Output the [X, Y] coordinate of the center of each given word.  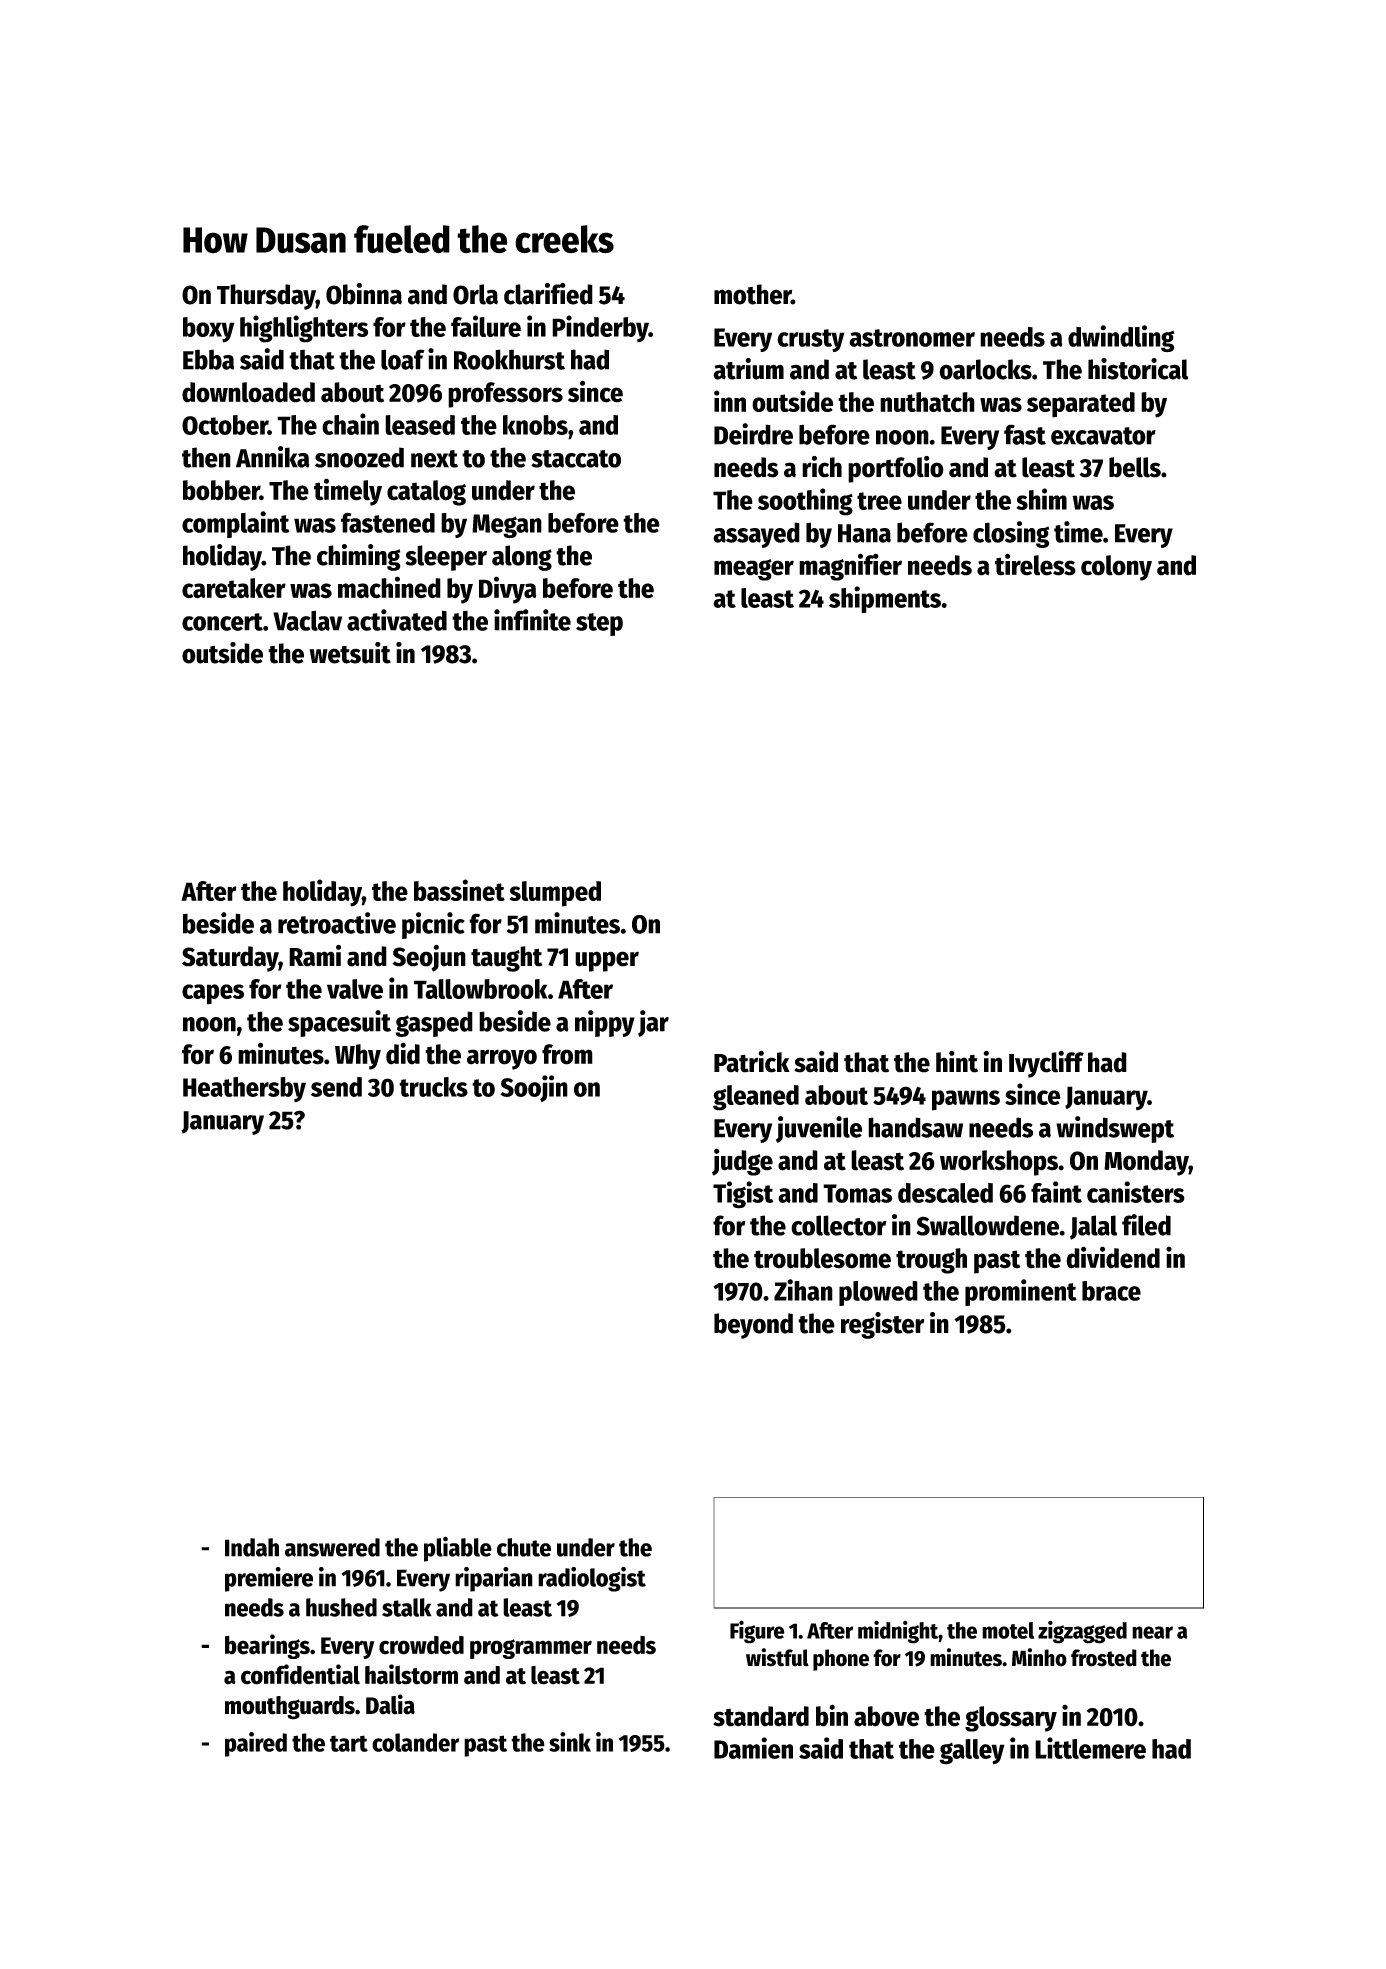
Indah [252, 1547]
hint [957, 1062]
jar [653, 1023]
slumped [555, 894]
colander [415, 1742]
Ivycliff [1046, 1064]
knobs [535, 425]
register [883, 1325]
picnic [433, 925]
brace [1111, 1291]
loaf [403, 359]
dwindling [1121, 338]
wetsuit [350, 653]
